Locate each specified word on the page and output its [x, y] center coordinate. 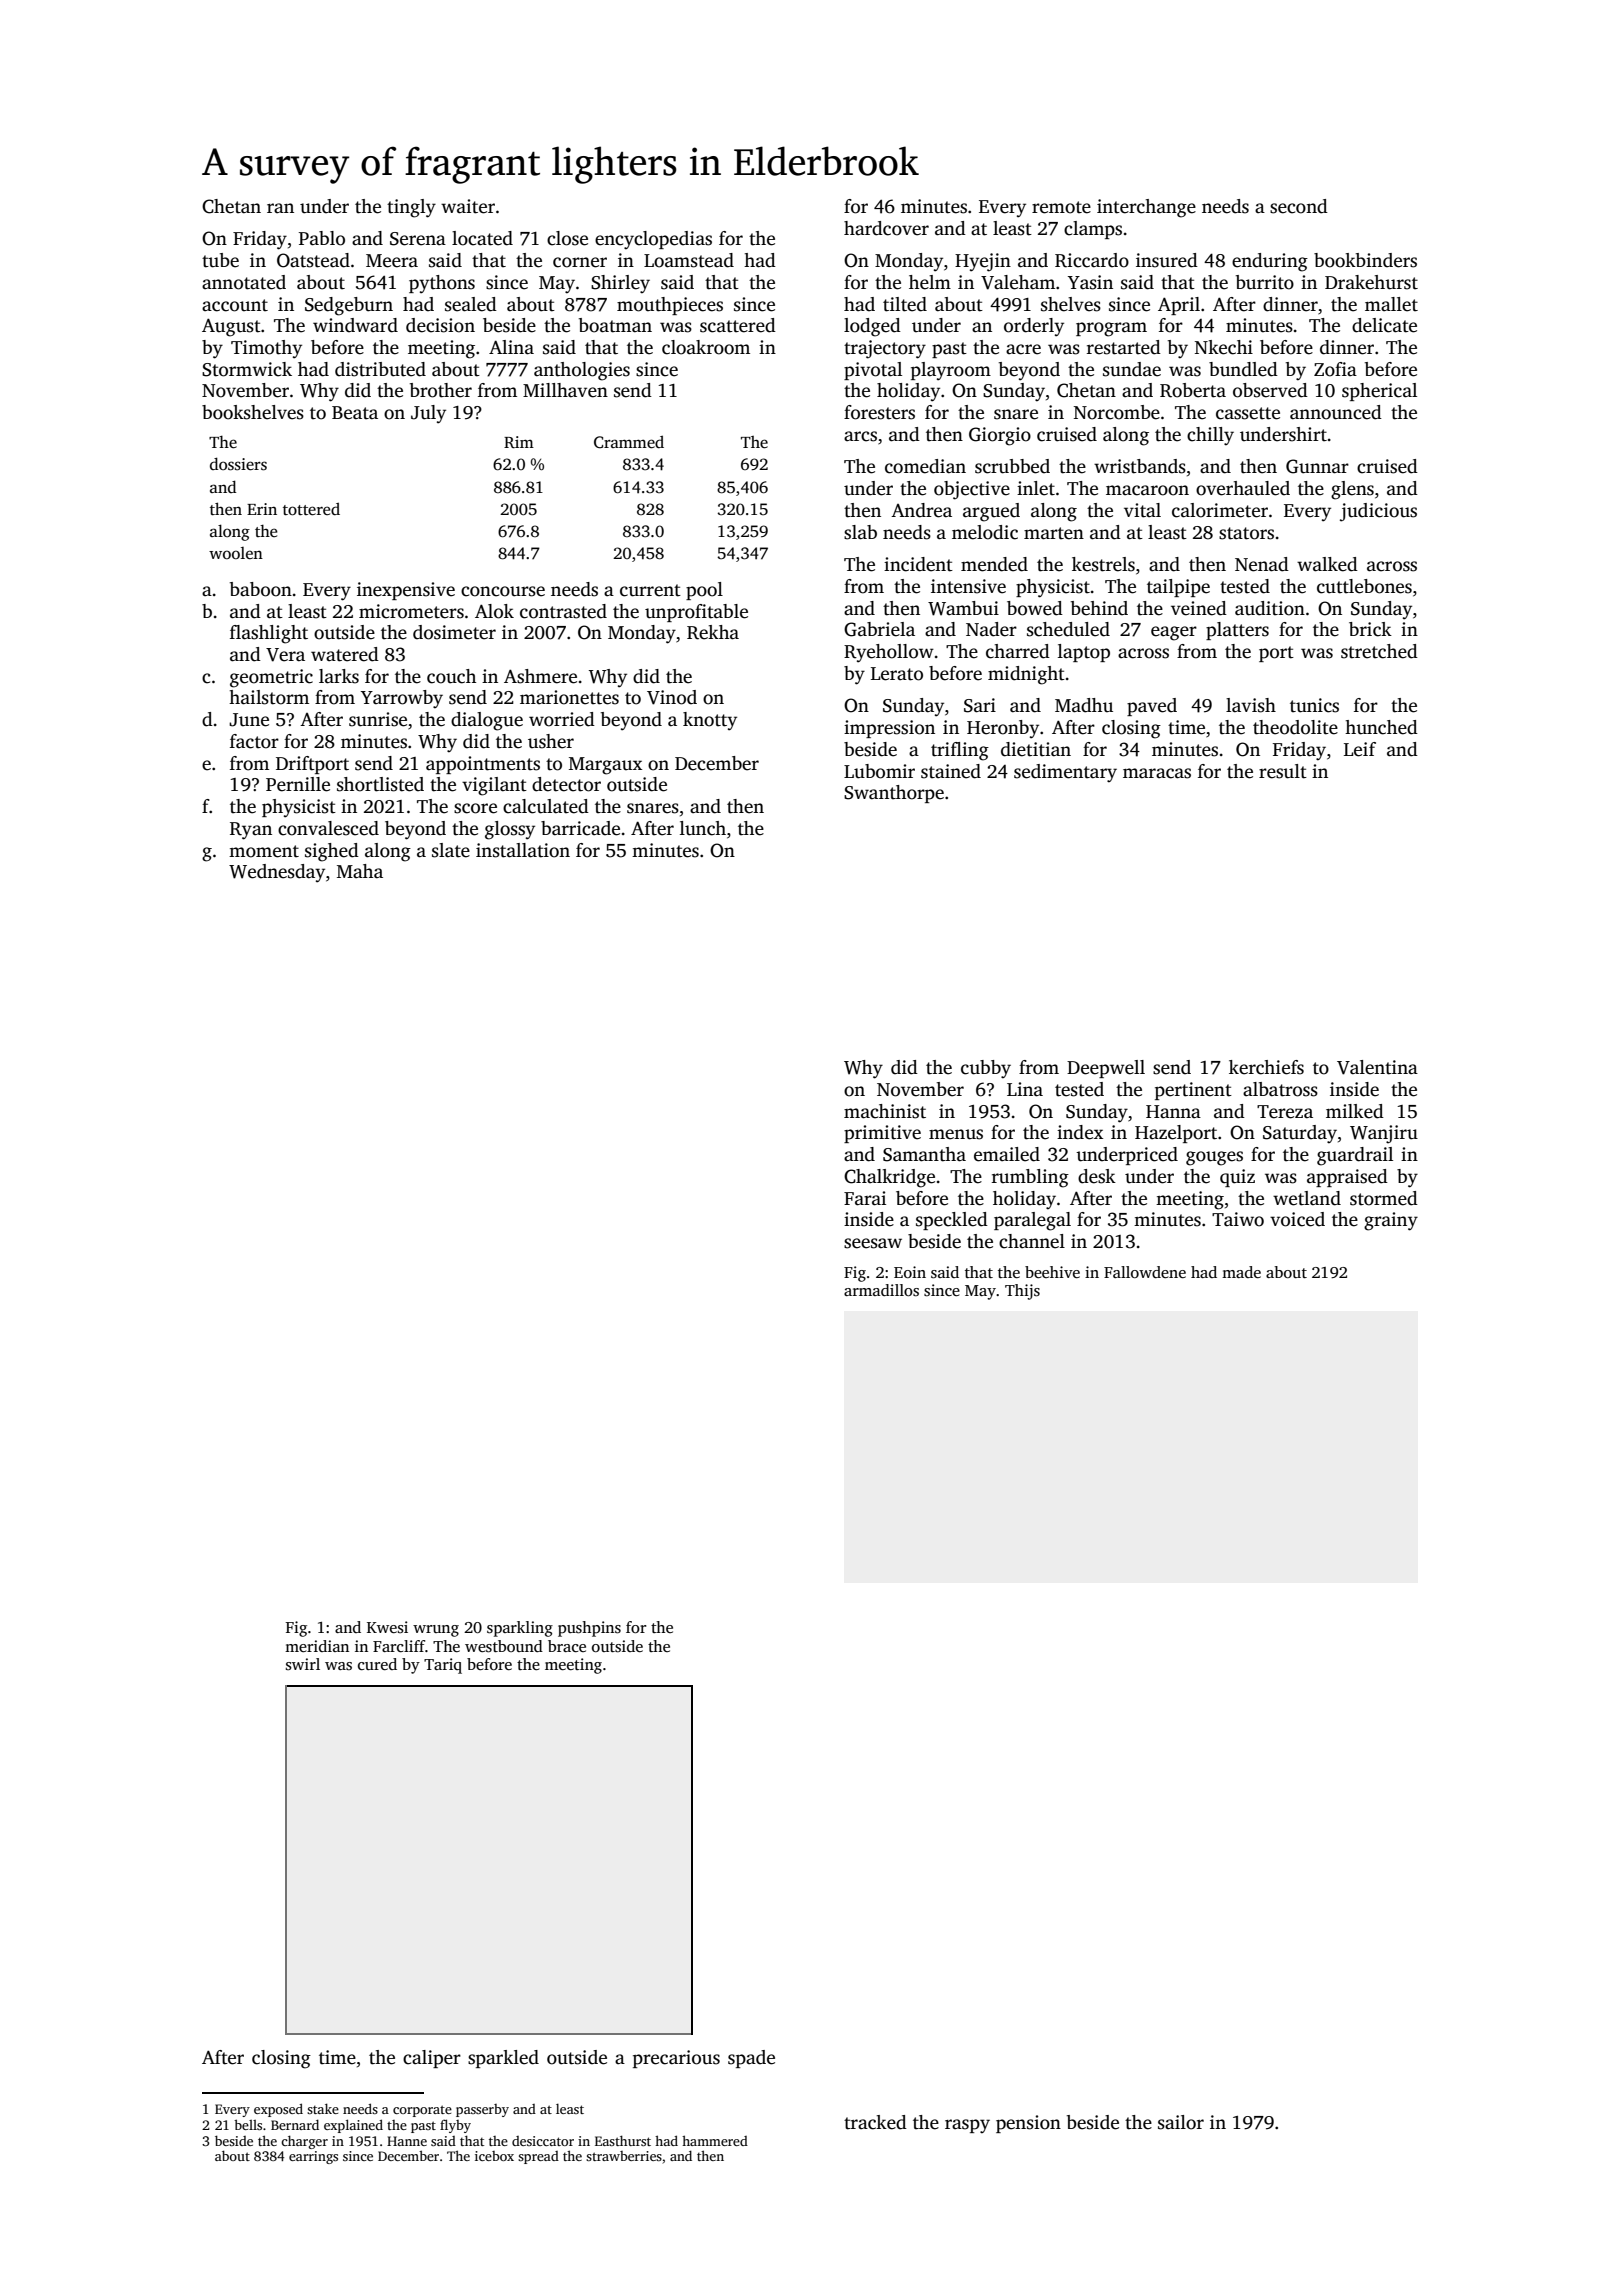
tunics [1314, 705]
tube [220, 260]
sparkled [503, 2059]
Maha [360, 871]
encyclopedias [653, 240]
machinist [885, 1111]
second [1299, 206]
